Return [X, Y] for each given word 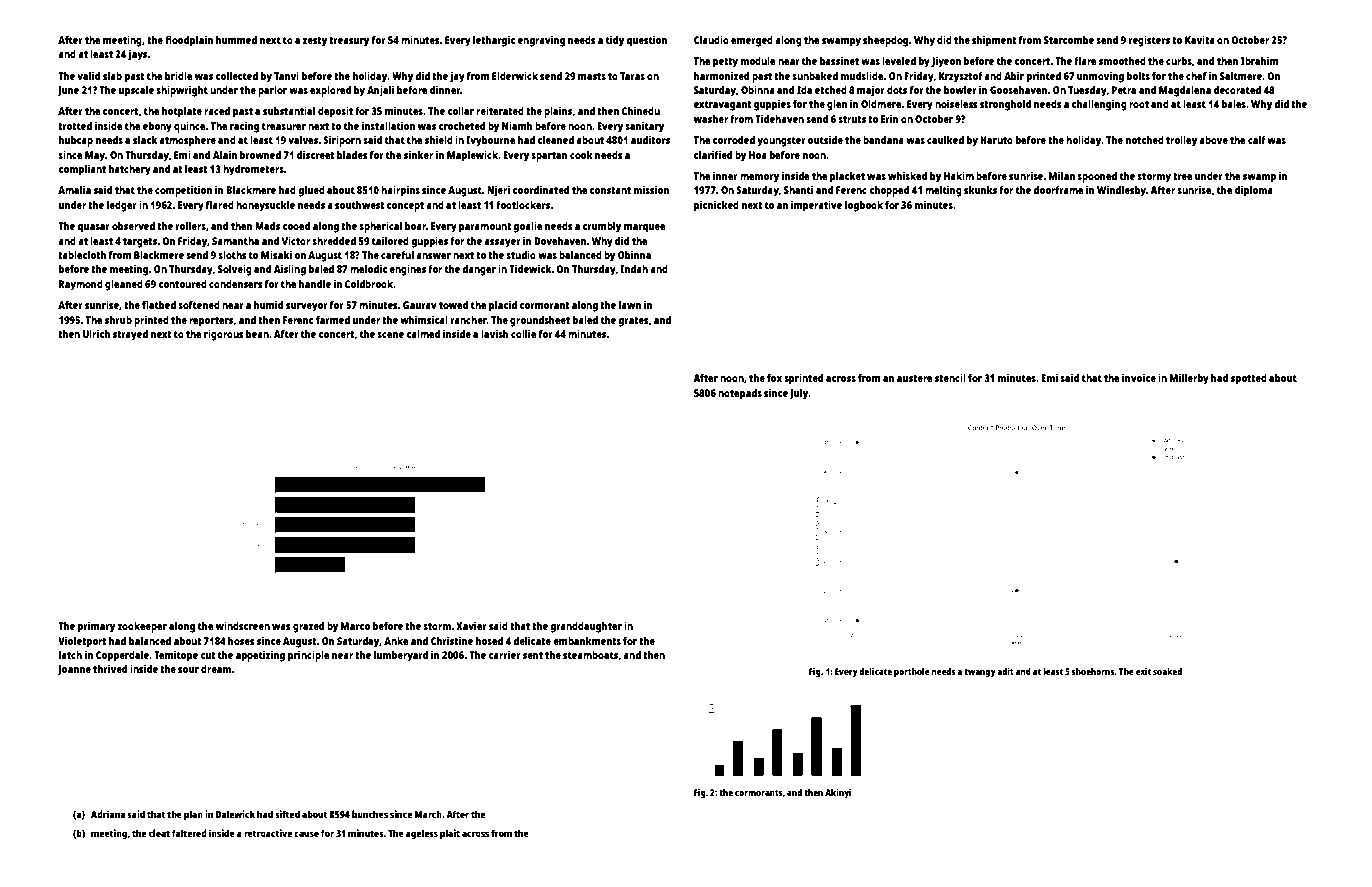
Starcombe [1069, 40]
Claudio [711, 39]
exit [1143, 671]
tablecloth [82, 255]
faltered [189, 833]
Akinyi [838, 793]
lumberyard [401, 656]
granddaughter [586, 627]
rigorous [224, 335]
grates [633, 322]
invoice [1139, 378]
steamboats [590, 655]
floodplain [189, 41]
